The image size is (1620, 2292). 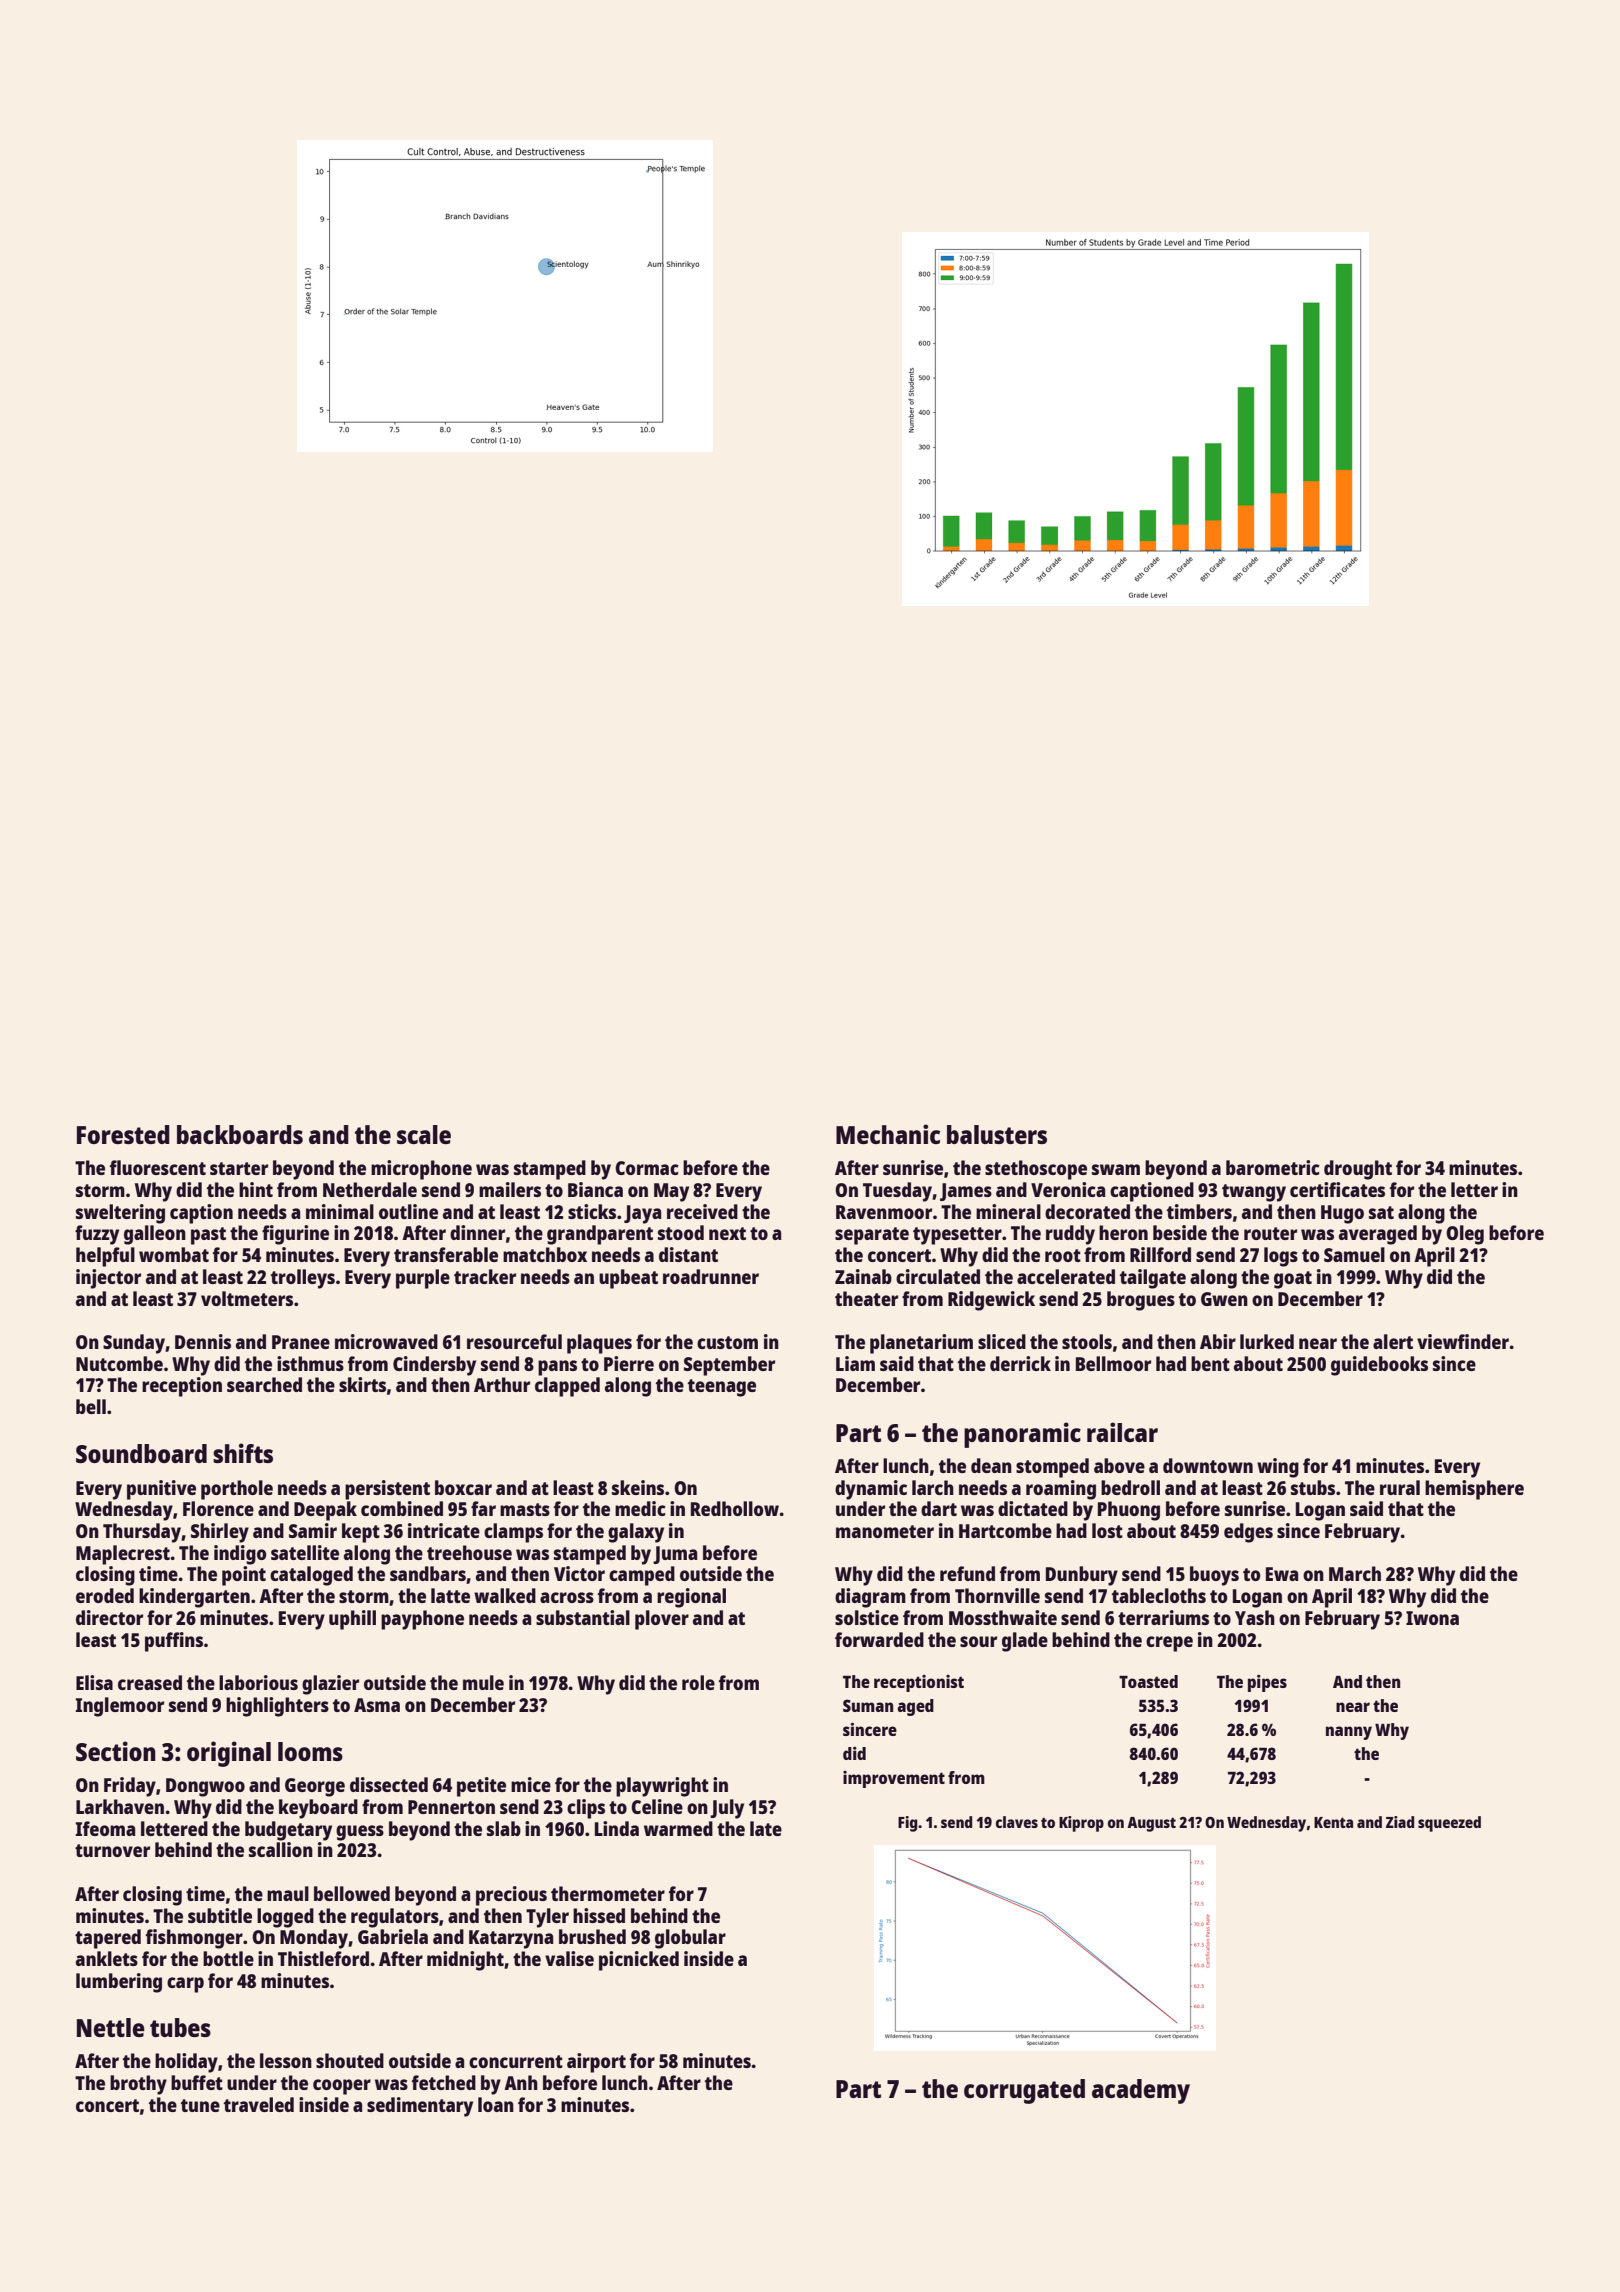 What do you see at coordinates (1358, 1170) in the image?
I see `drought` at bounding box center [1358, 1170].
